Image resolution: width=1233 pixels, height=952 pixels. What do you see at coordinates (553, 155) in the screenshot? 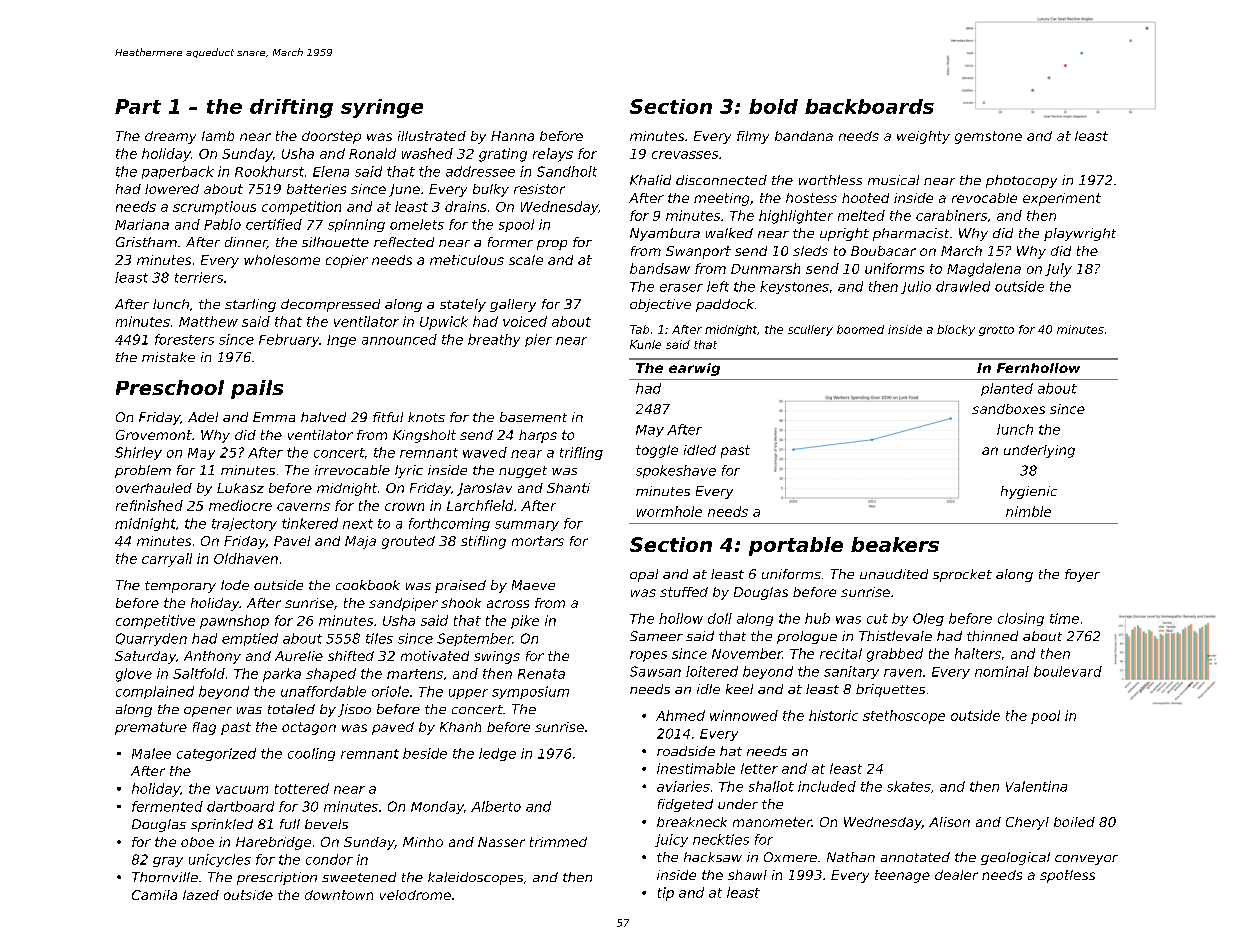
I see `relays` at bounding box center [553, 155].
